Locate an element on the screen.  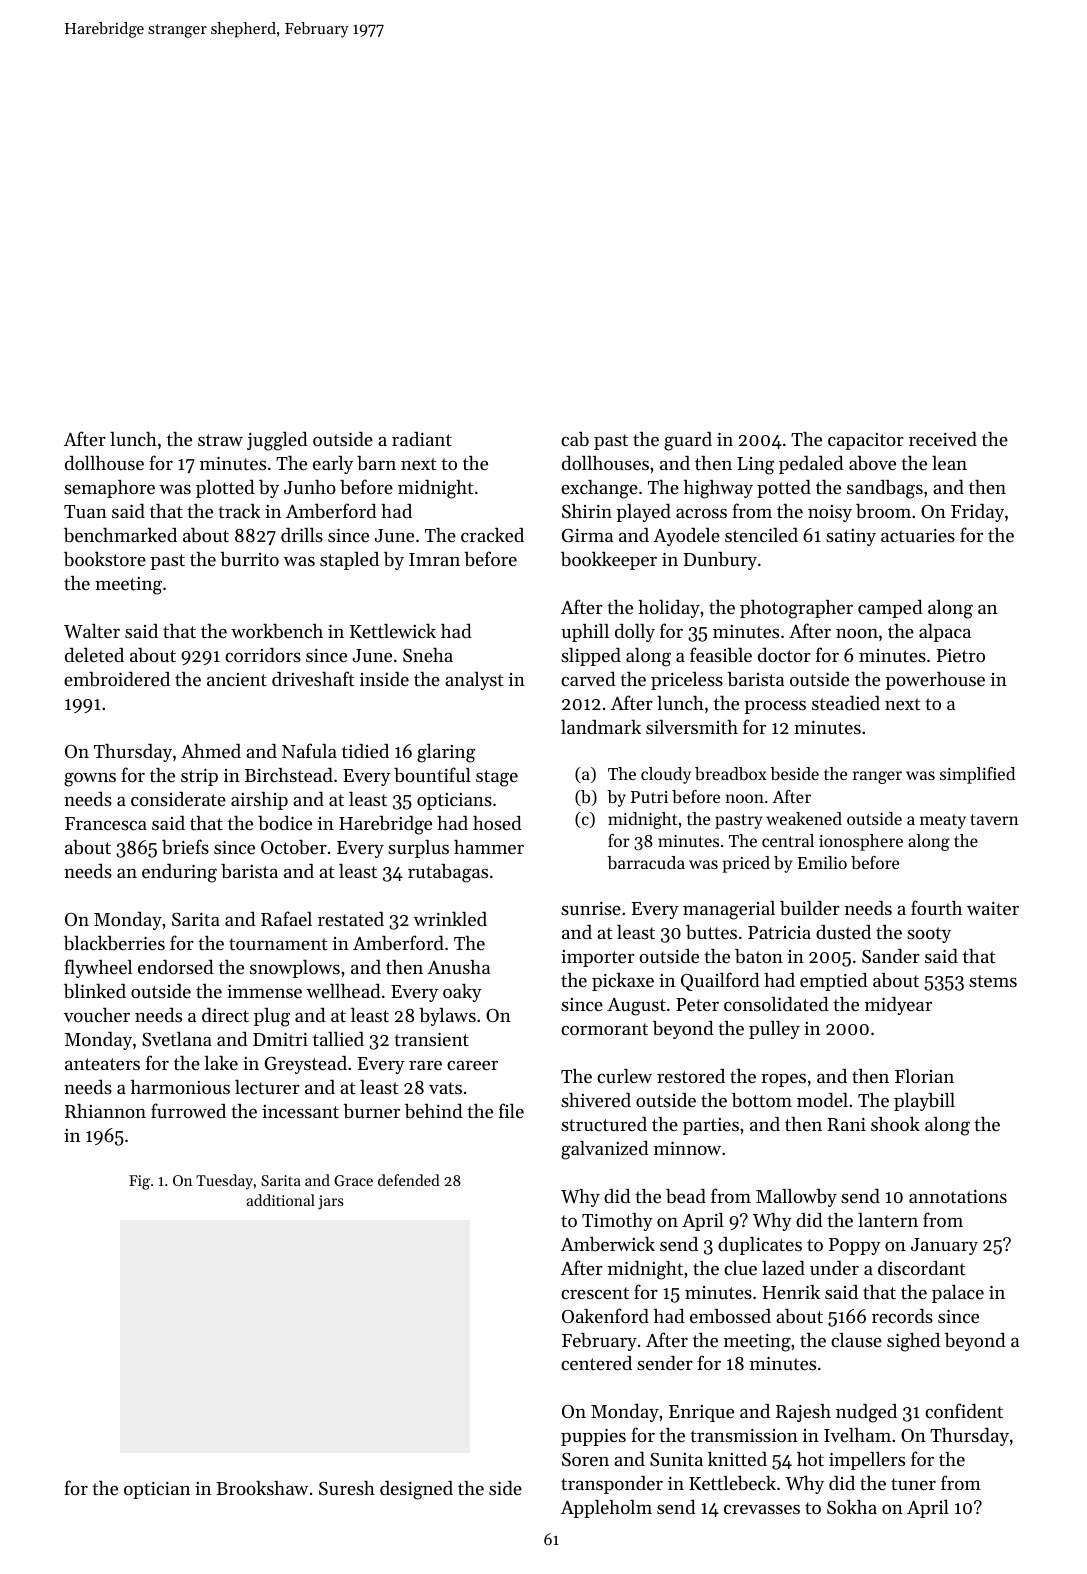
anteaters is located at coordinates (102, 1064).
